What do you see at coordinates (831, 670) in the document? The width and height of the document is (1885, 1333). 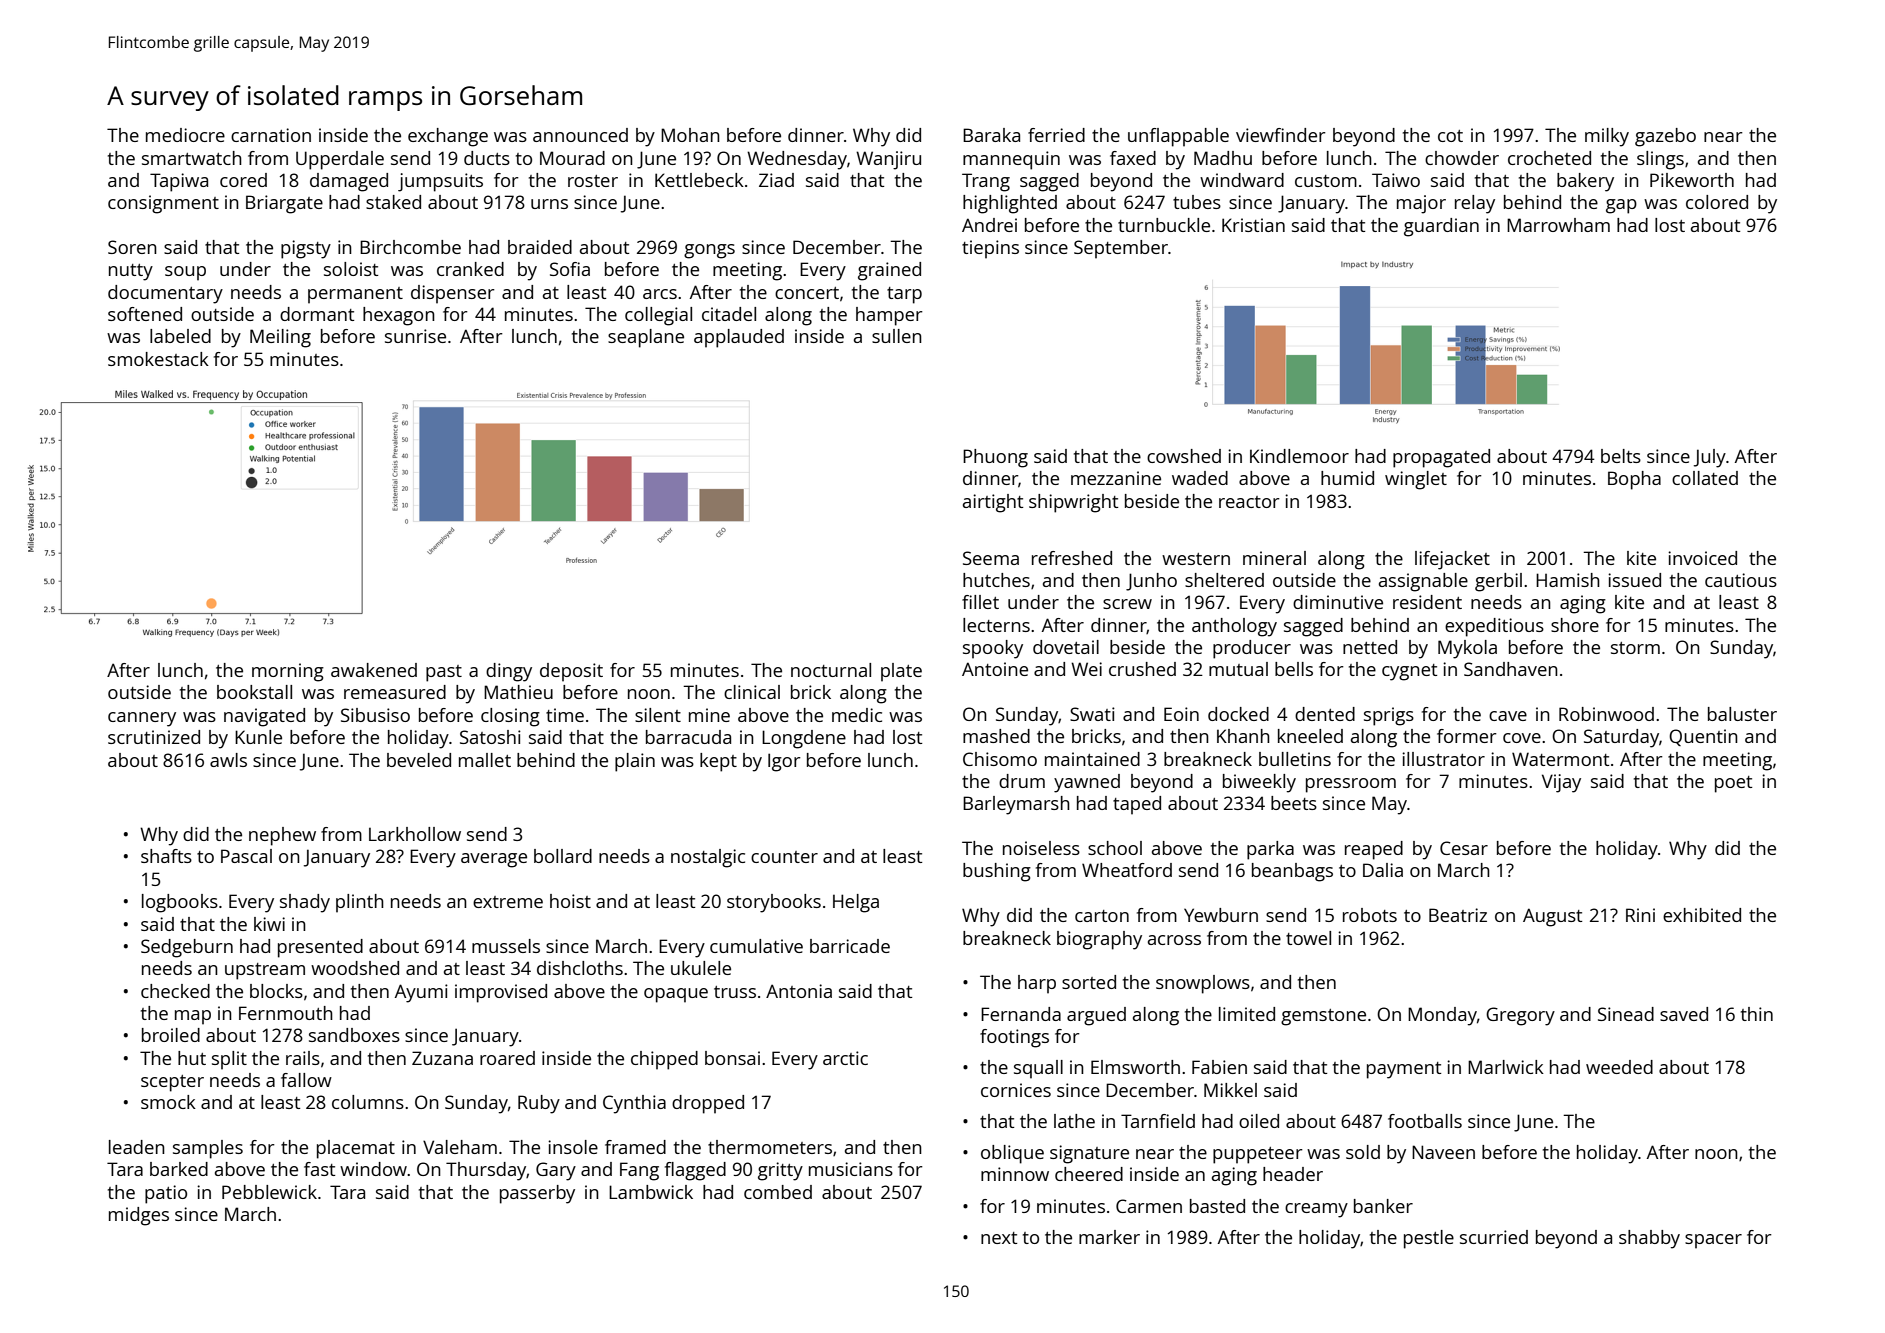 I see `nocturnal` at bounding box center [831, 670].
